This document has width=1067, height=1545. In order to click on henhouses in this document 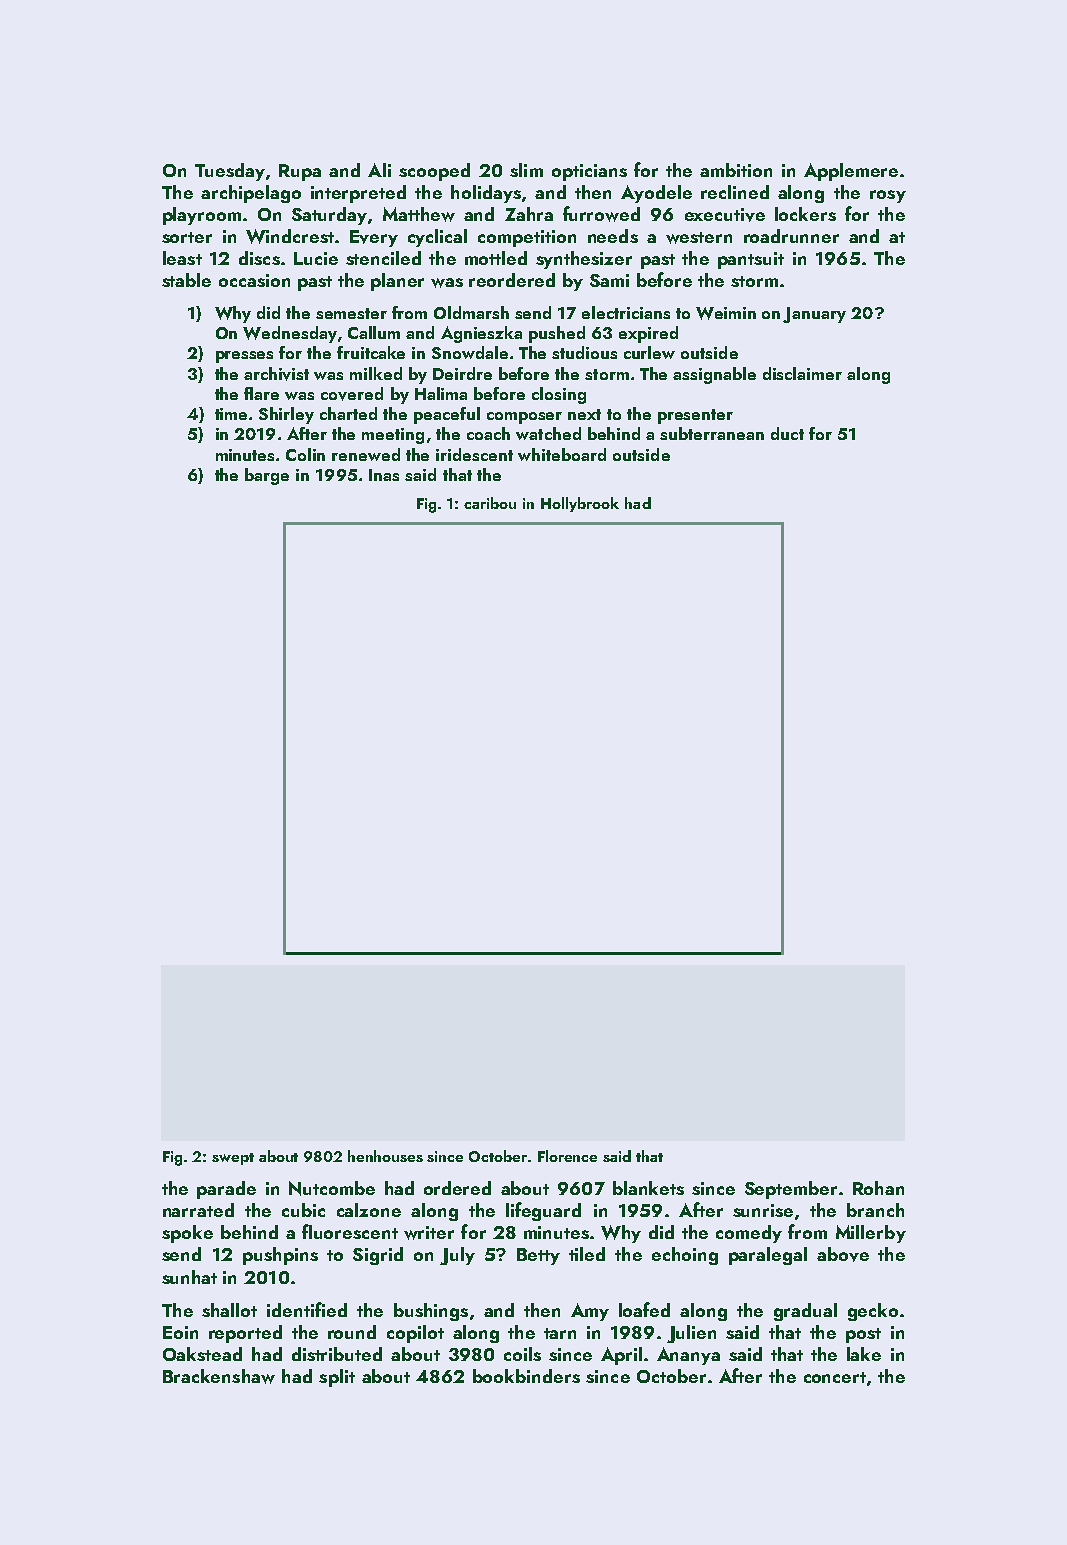, I will do `click(385, 1156)`.
